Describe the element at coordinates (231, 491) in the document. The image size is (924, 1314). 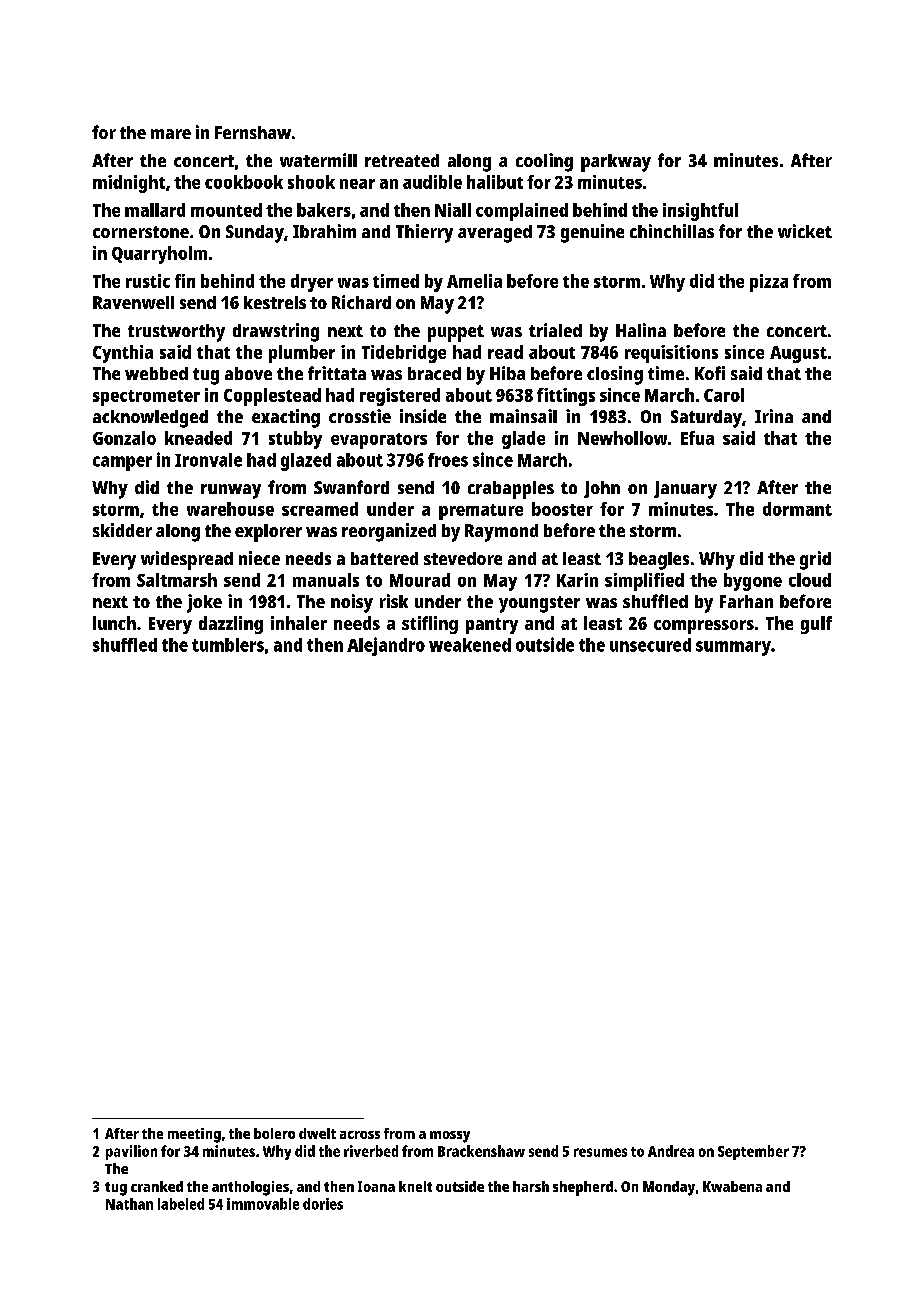
I see `runway` at that location.
